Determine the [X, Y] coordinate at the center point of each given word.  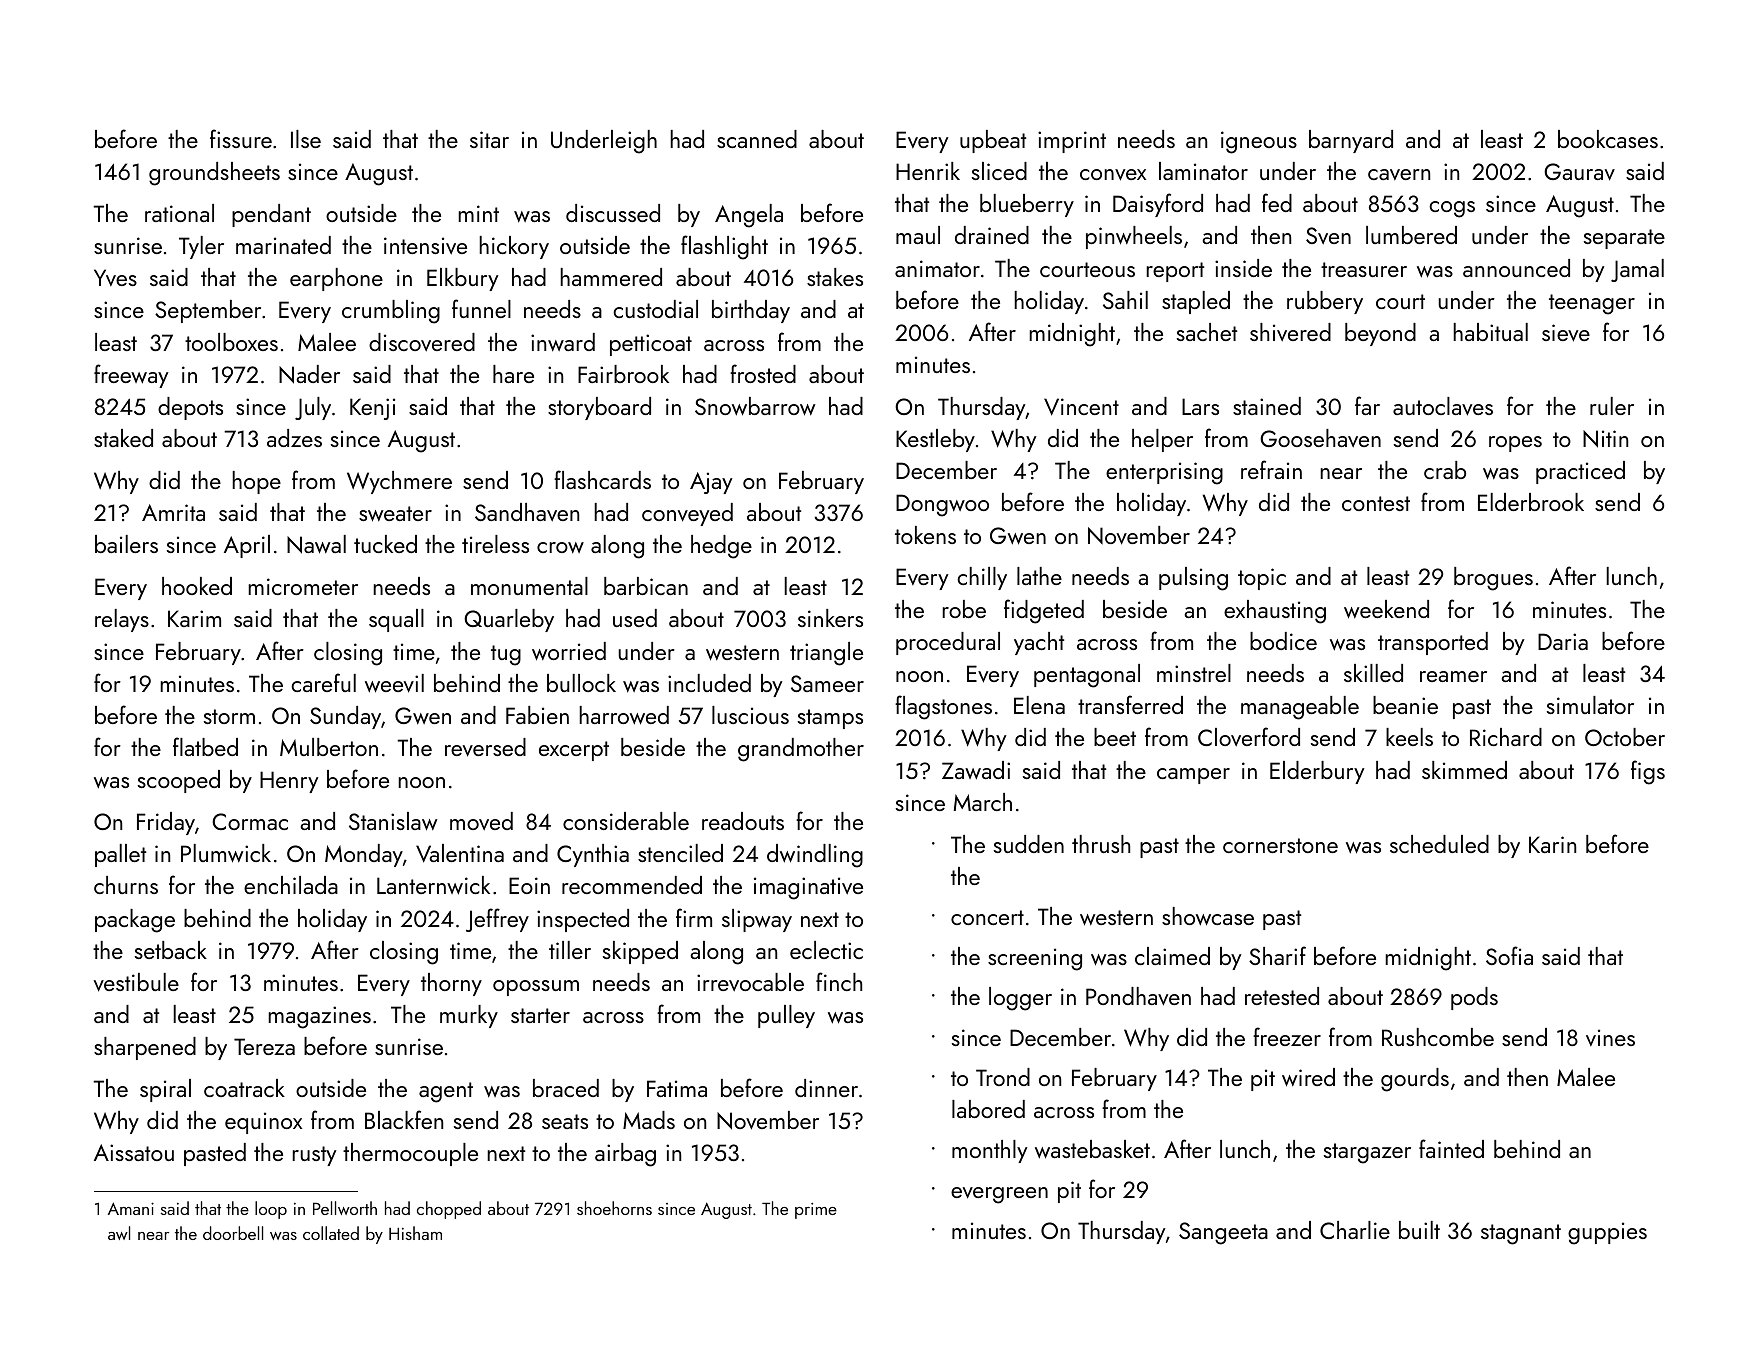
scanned [757, 139]
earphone [336, 279]
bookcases [1608, 139]
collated [331, 1233]
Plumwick [226, 853]
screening [1035, 959]
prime [816, 1211]
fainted [1451, 1148]
